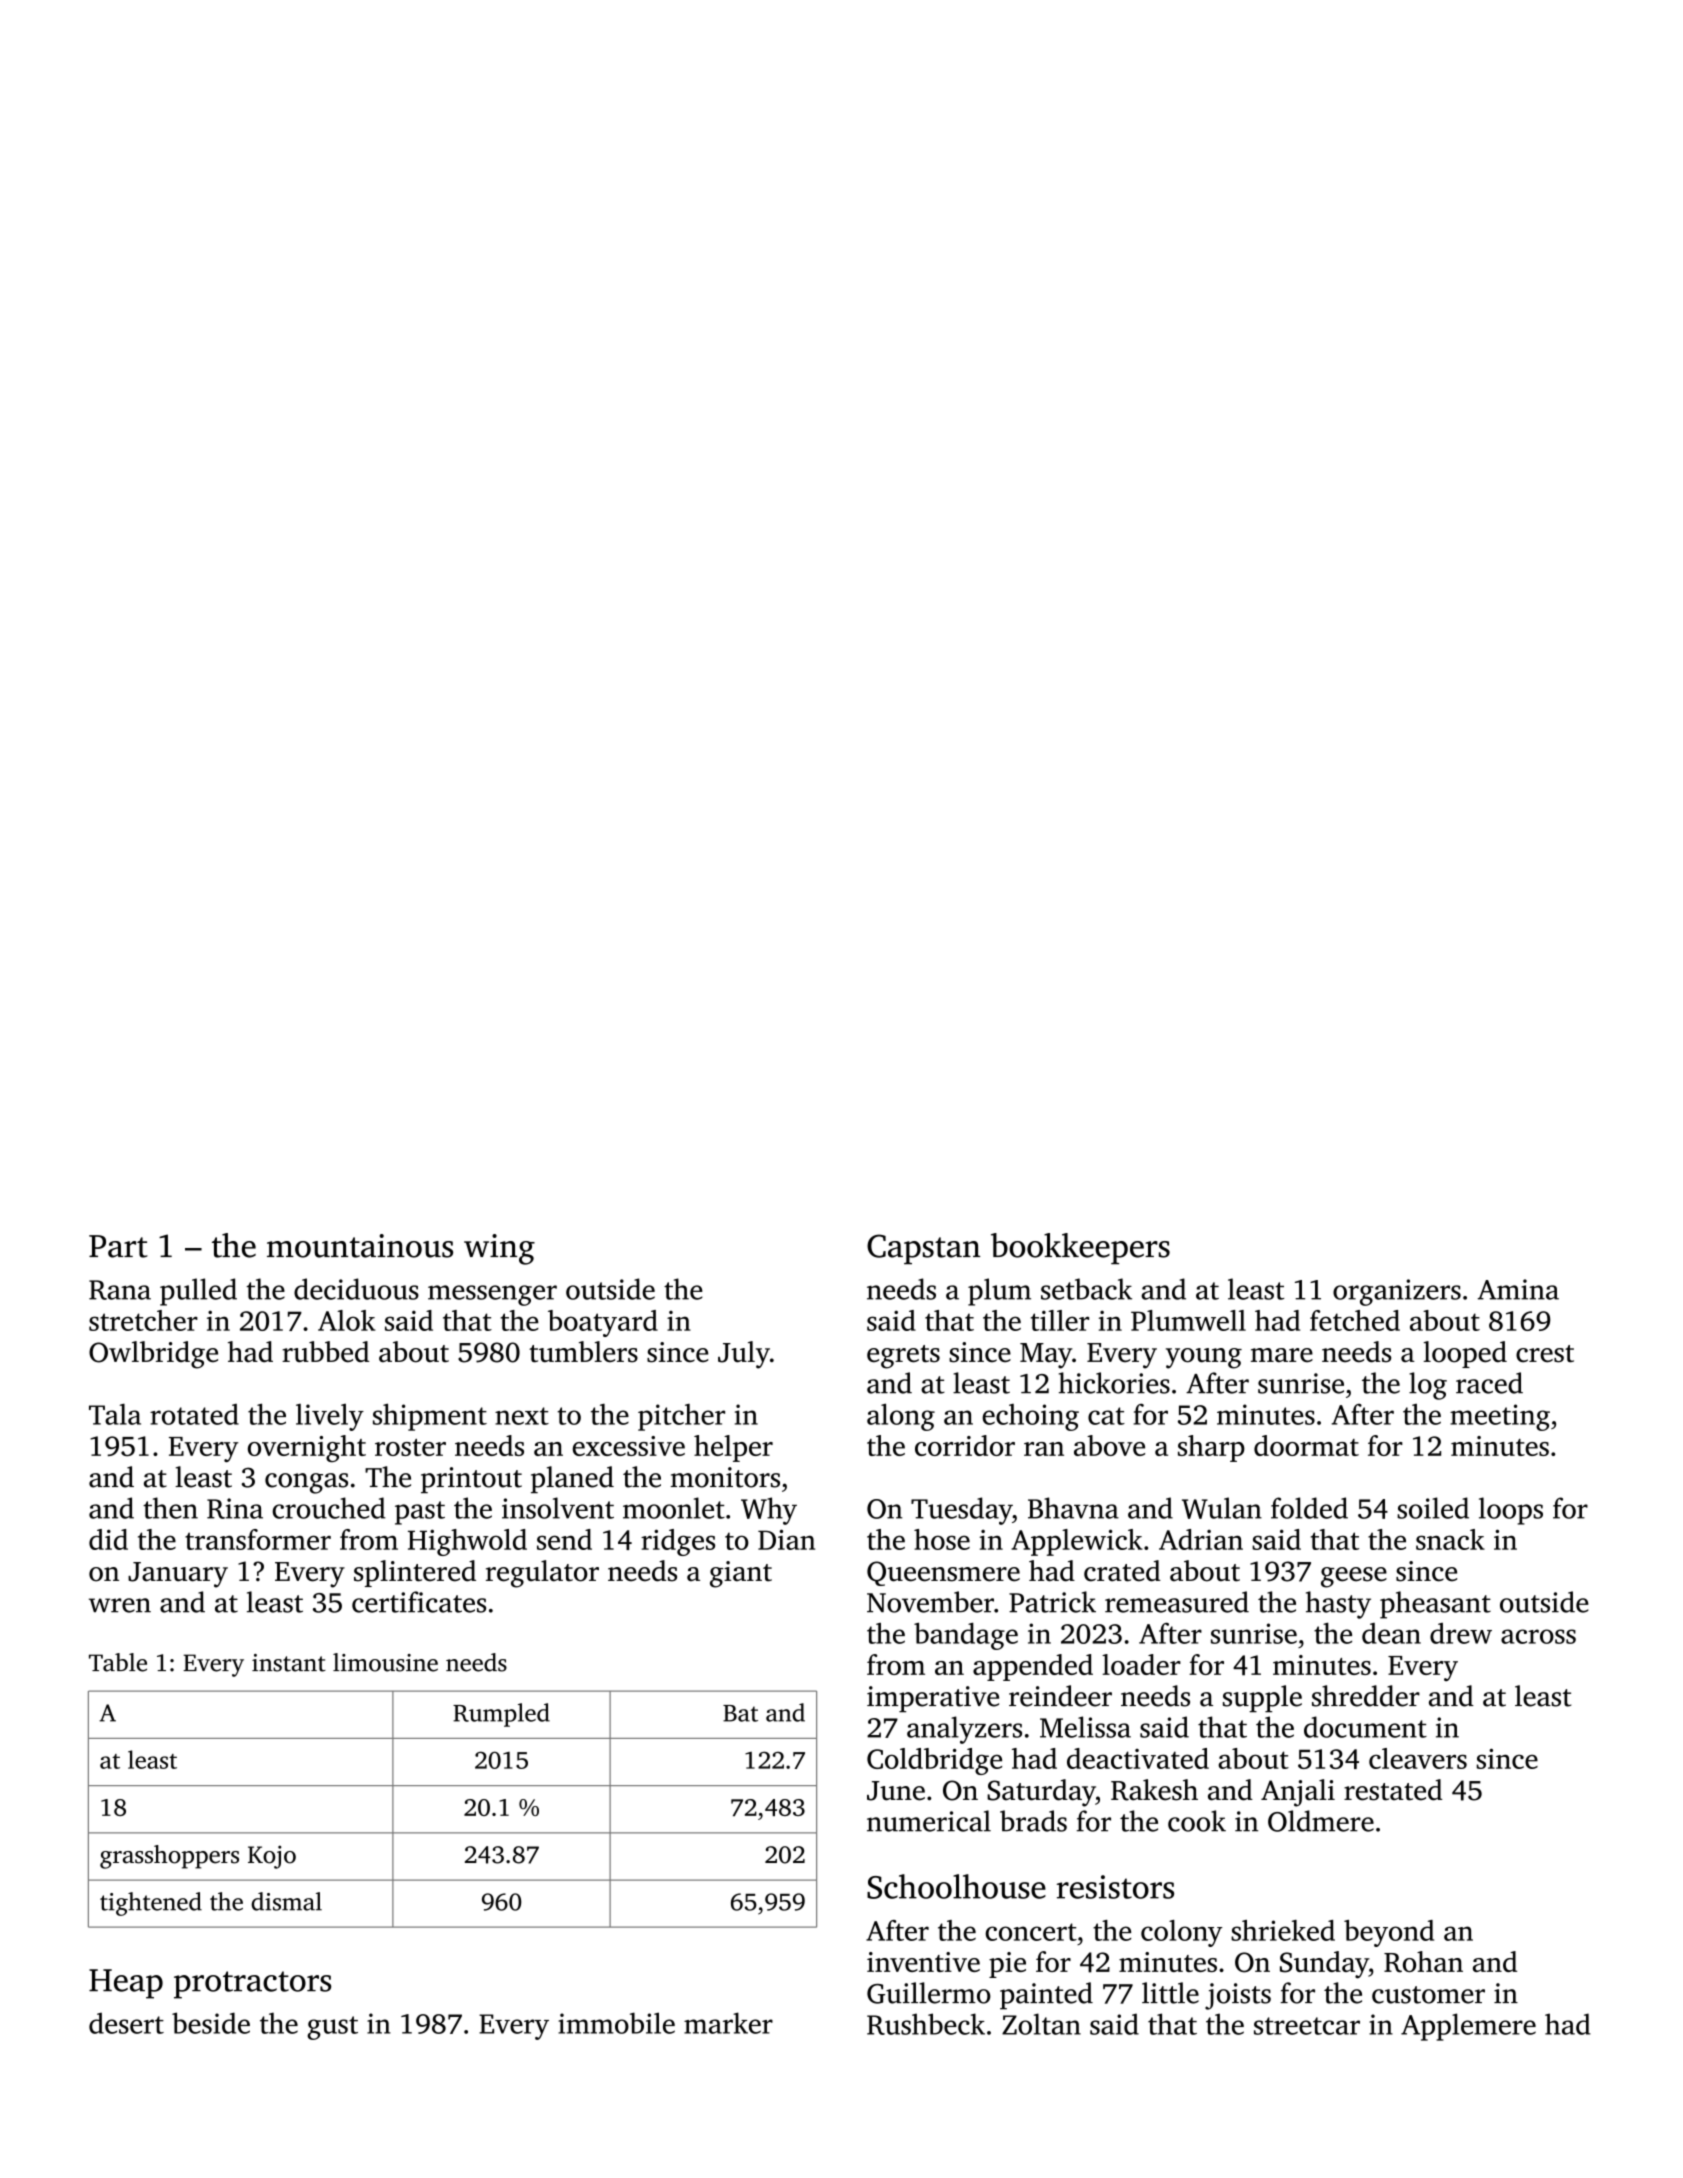 This screenshot has height=2178, width=1683. I want to click on Kojo, so click(272, 1857).
